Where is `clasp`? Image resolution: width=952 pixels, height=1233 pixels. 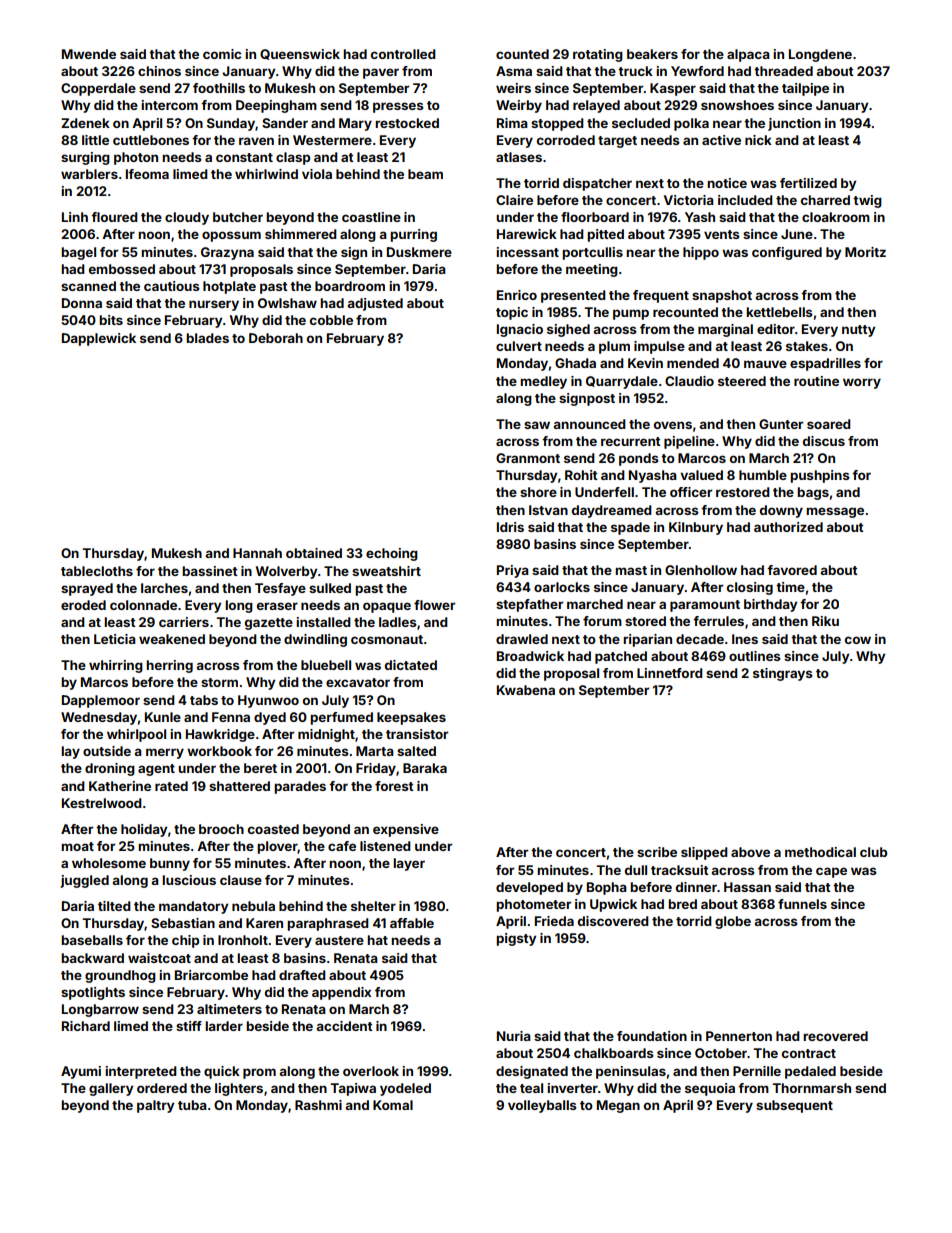
clasp is located at coordinates (293, 158).
